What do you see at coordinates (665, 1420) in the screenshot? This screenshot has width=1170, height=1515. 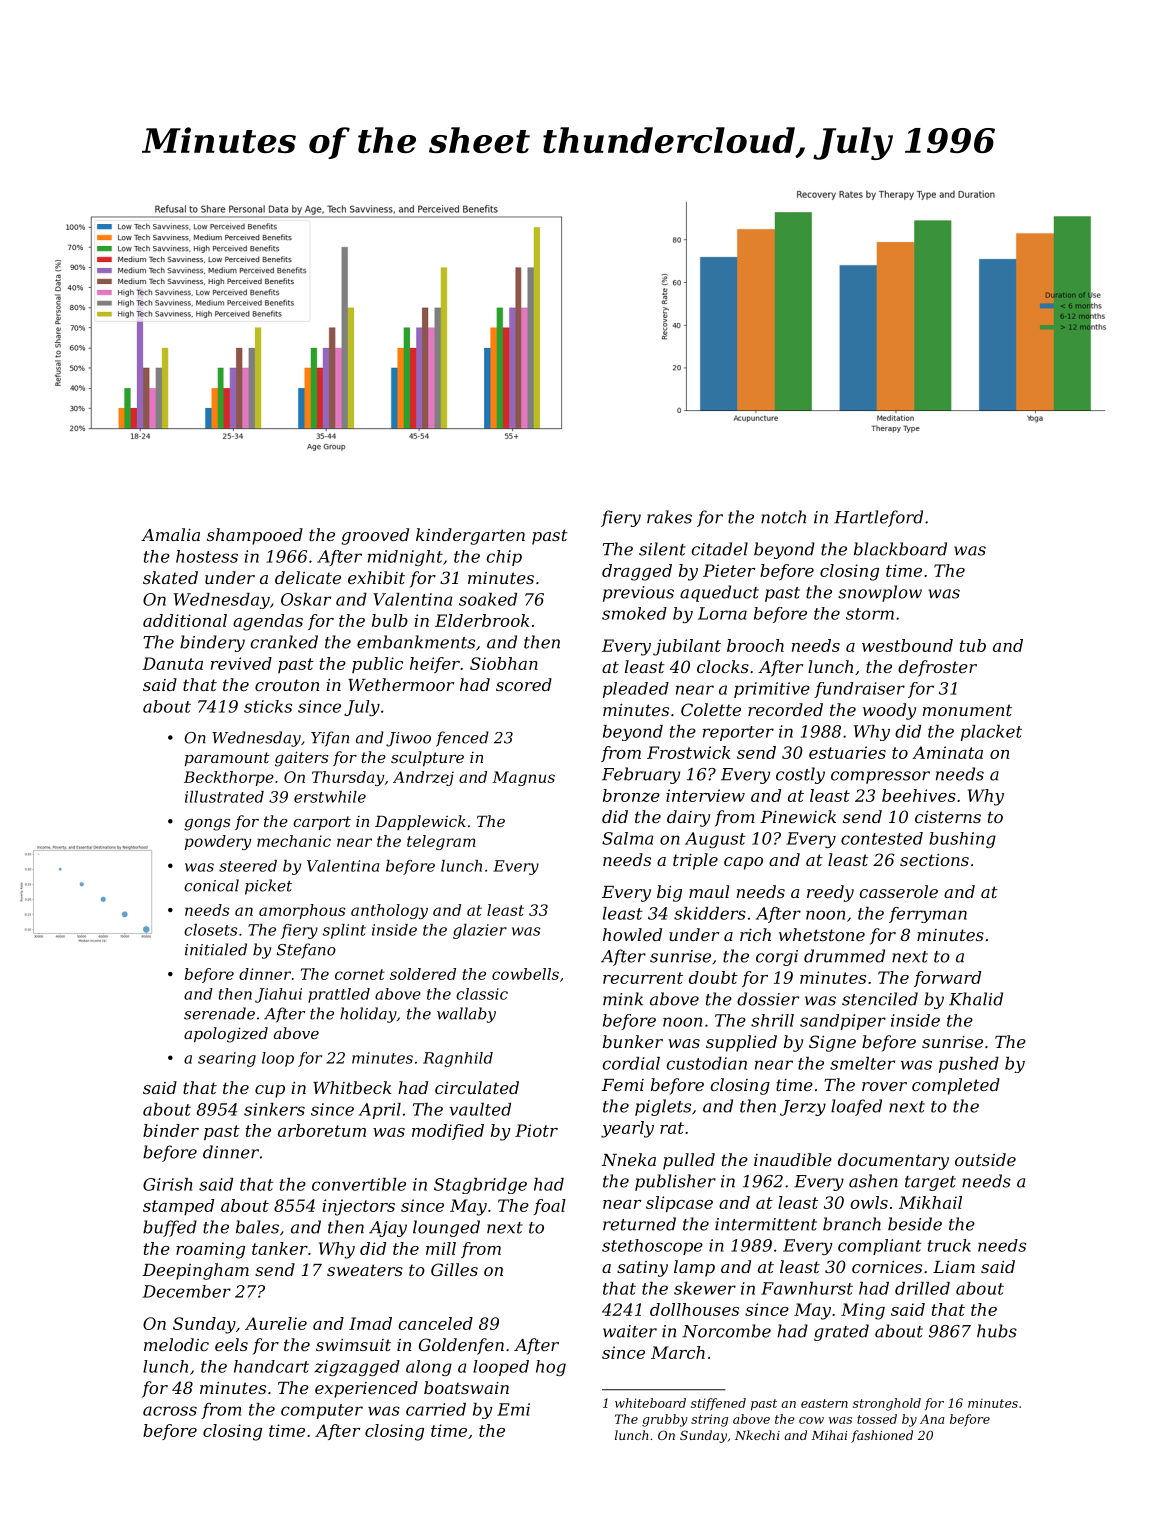 I see `grubby` at bounding box center [665, 1420].
